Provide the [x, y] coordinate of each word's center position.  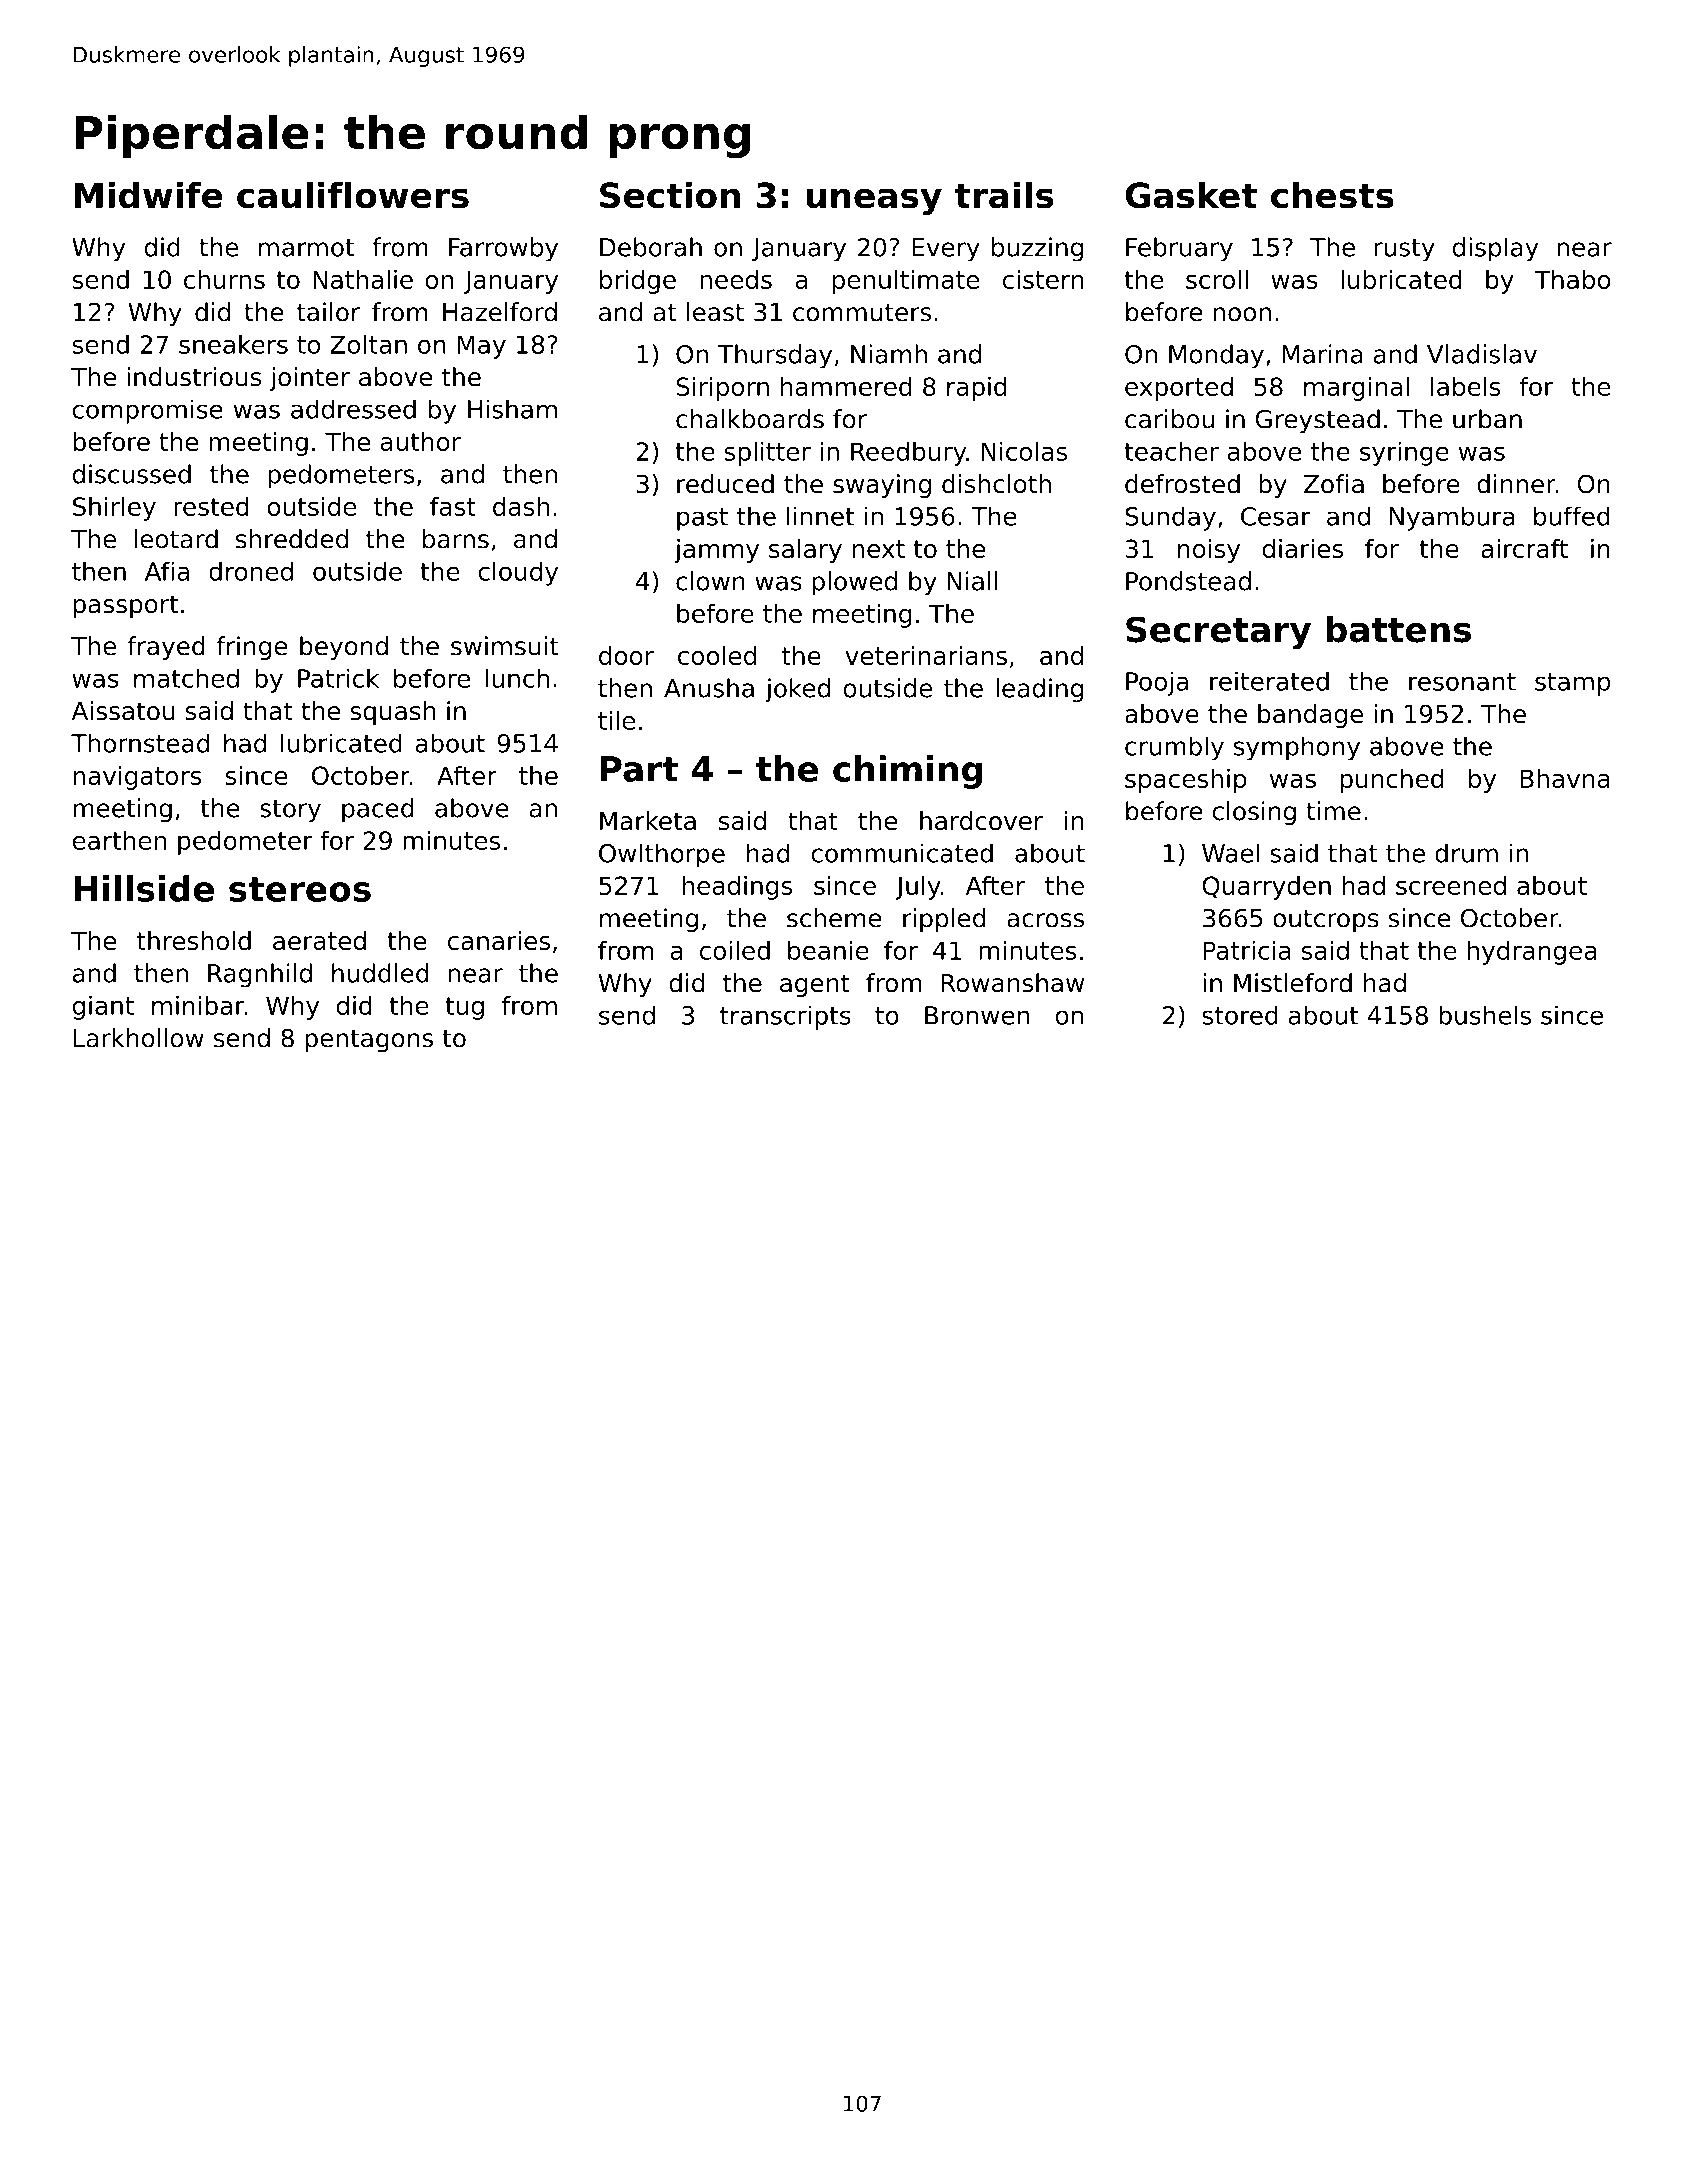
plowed [854, 583]
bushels [1485, 1015]
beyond [344, 648]
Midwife [148, 195]
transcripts [785, 1017]
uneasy [874, 202]
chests [1332, 195]
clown [710, 581]
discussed [132, 474]
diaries [1303, 548]
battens [1398, 629]
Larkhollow [139, 1038]
